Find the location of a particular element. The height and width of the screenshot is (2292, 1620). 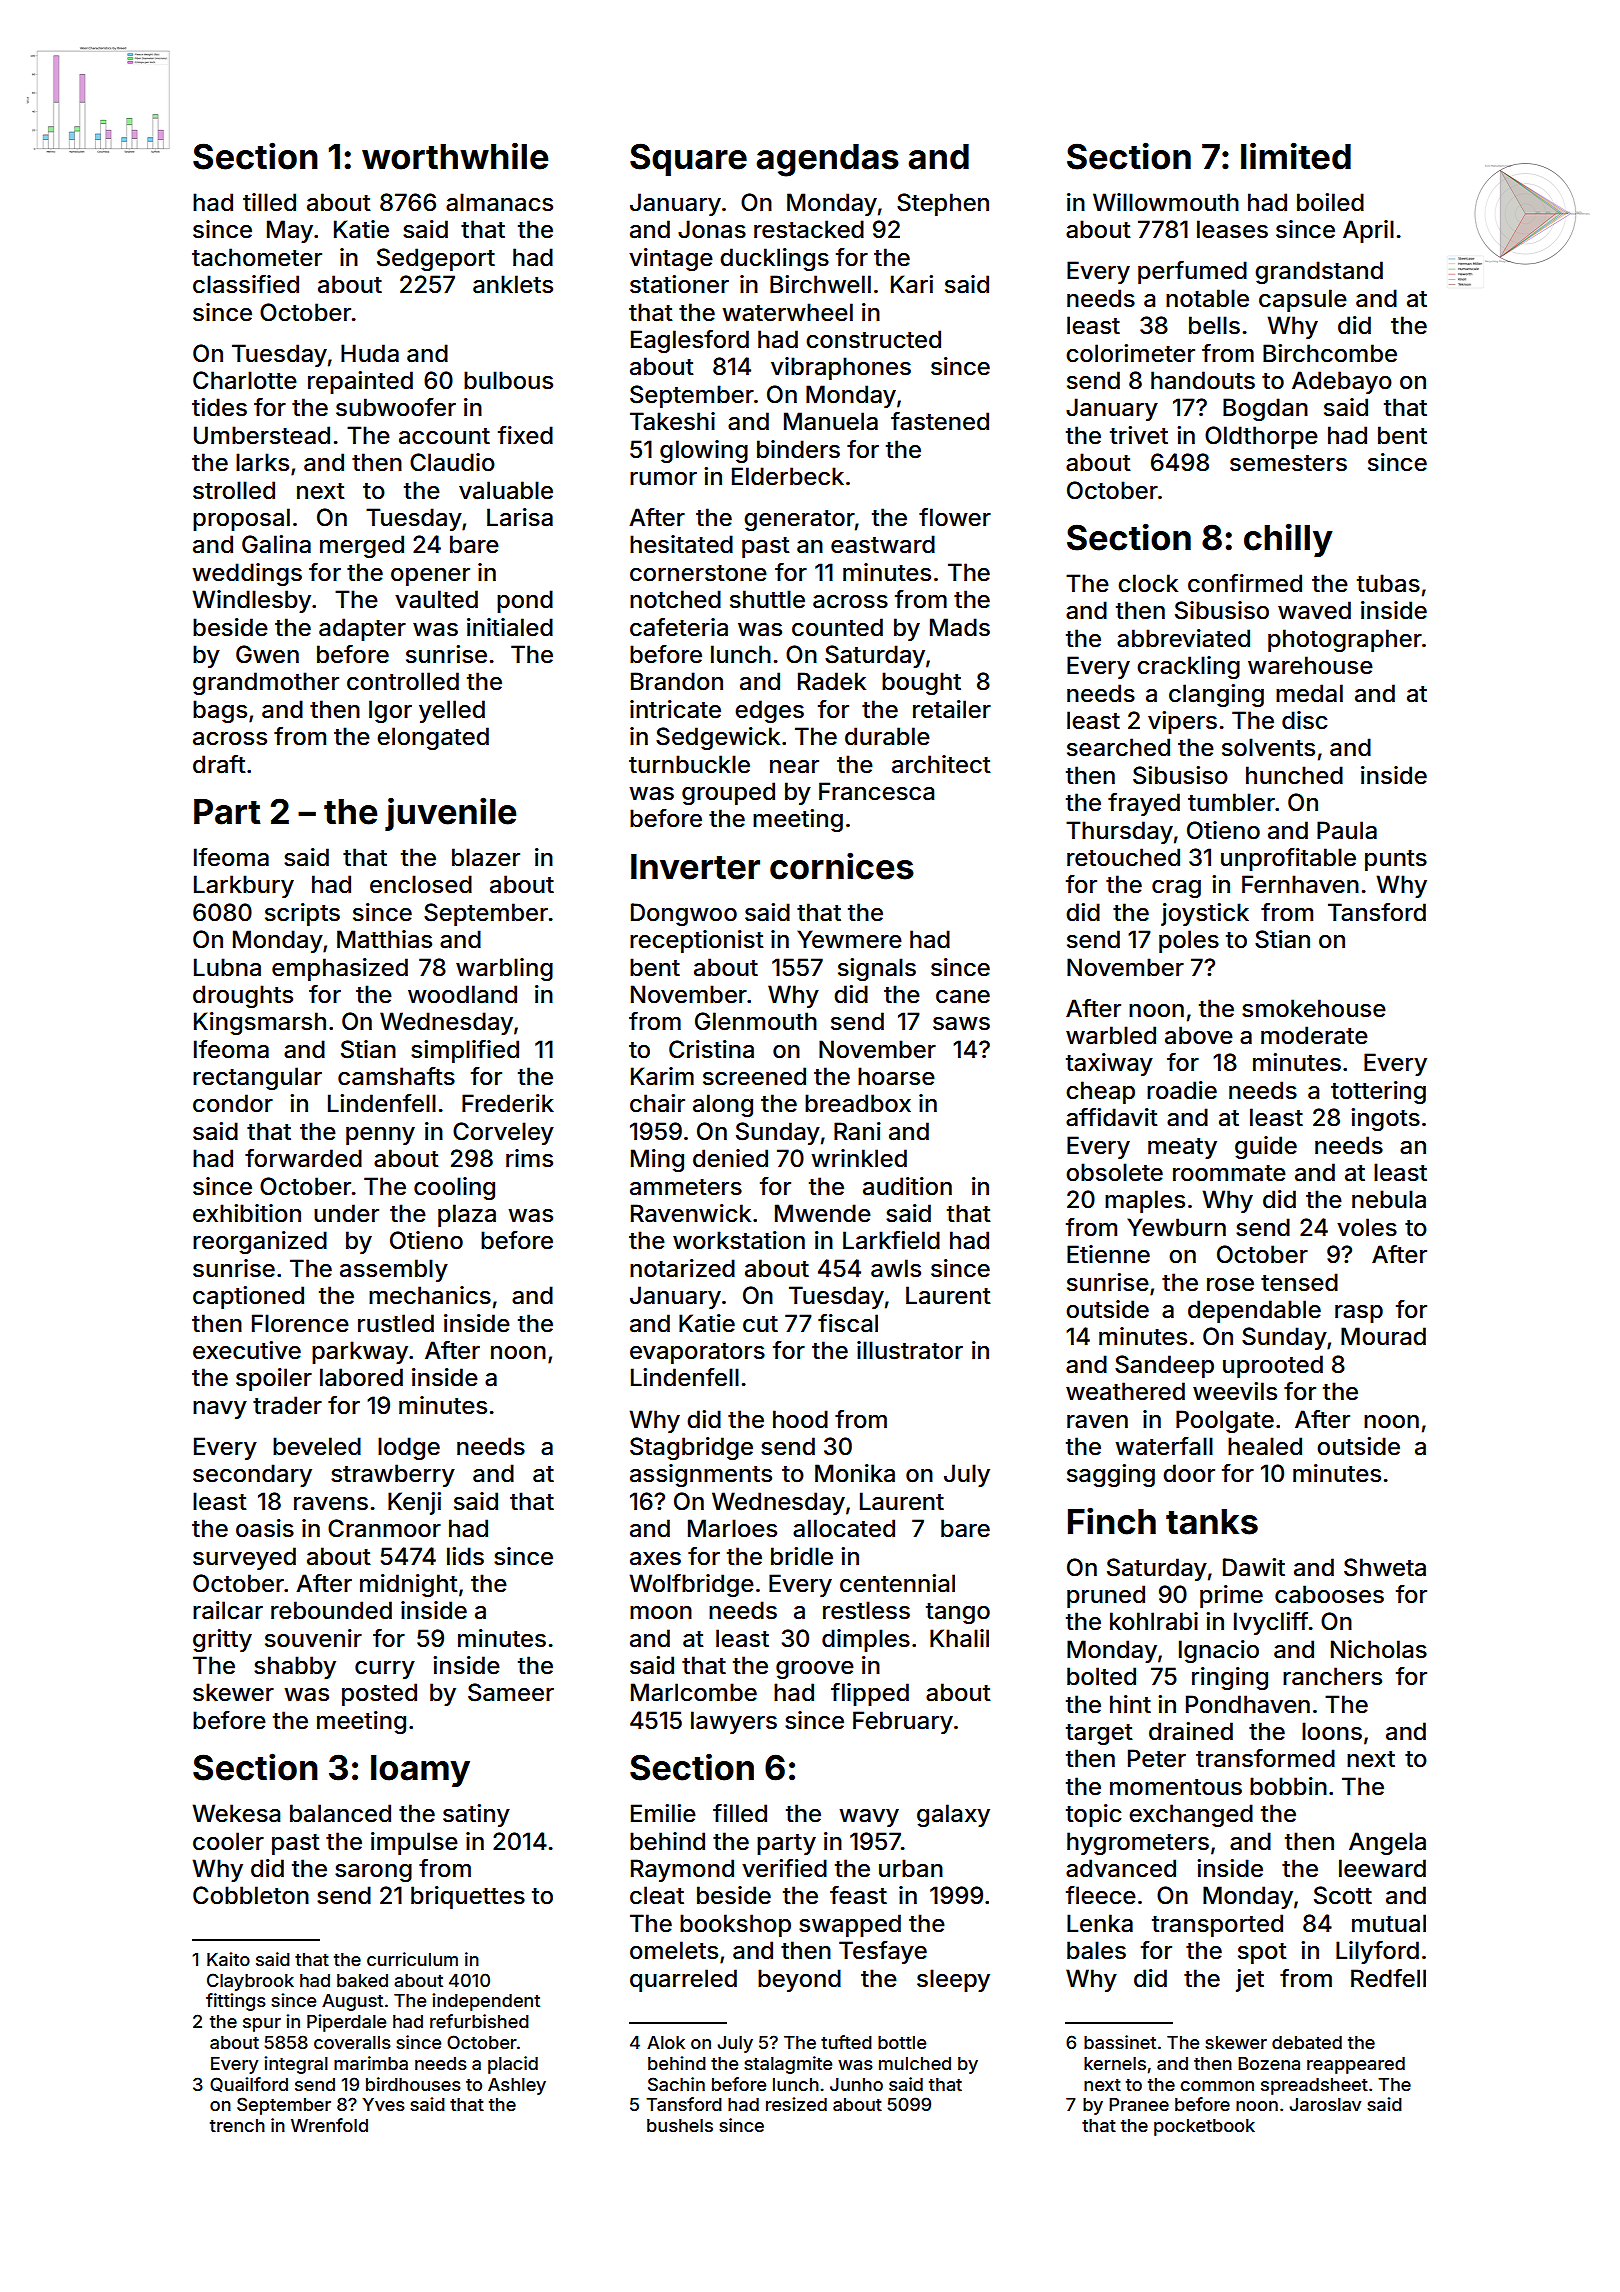

Adebayo is located at coordinates (1342, 382).
